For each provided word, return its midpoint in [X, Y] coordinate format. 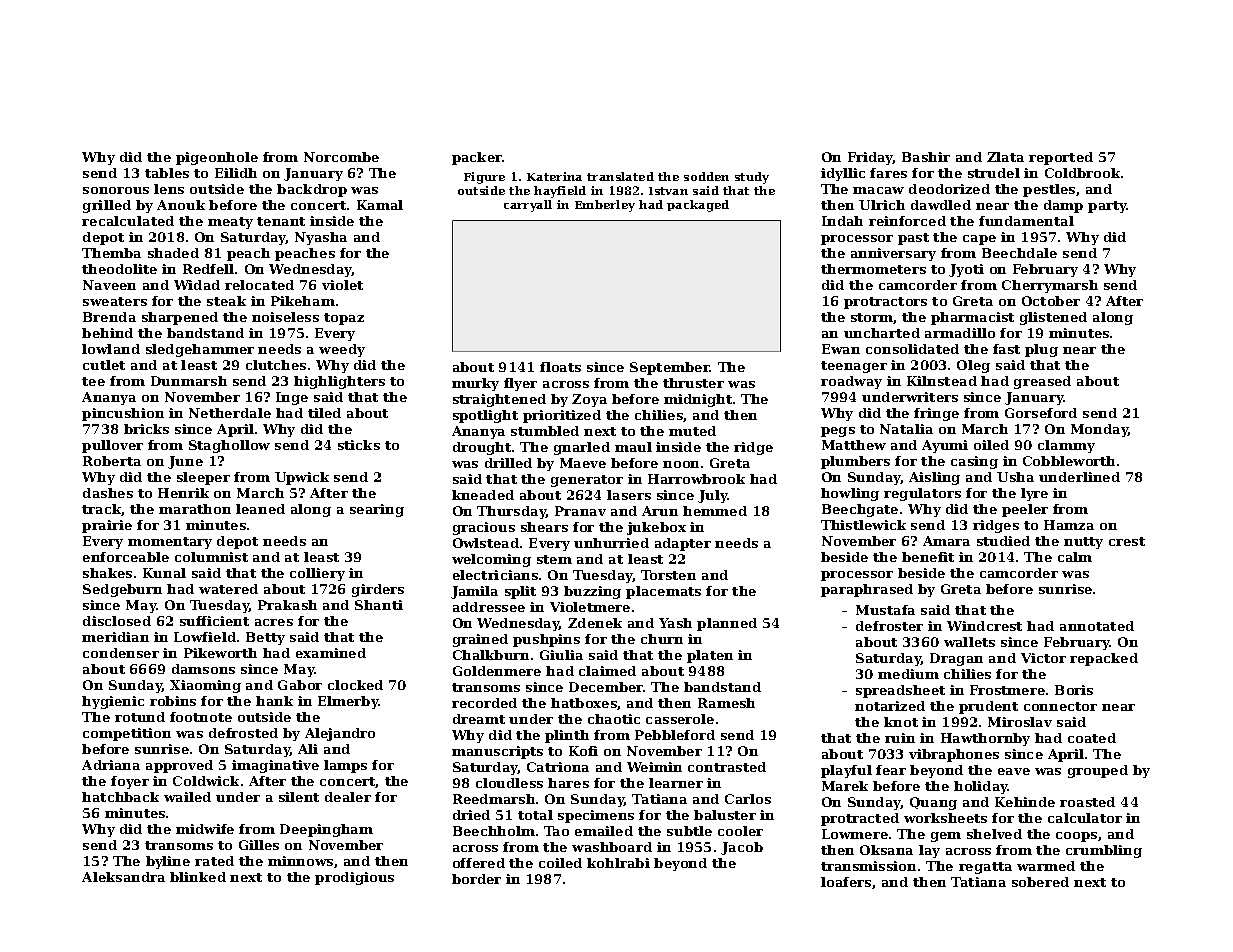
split [520, 592]
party [1107, 207]
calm [1075, 557]
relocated [259, 285]
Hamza [1069, 525]
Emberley [605, 206]
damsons [203, 669]
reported [1061, 158]
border [476, 879]
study [752, 178]
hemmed [715, 511]
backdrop [312, 190]
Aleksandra [123, 877]
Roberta [112, 461]
